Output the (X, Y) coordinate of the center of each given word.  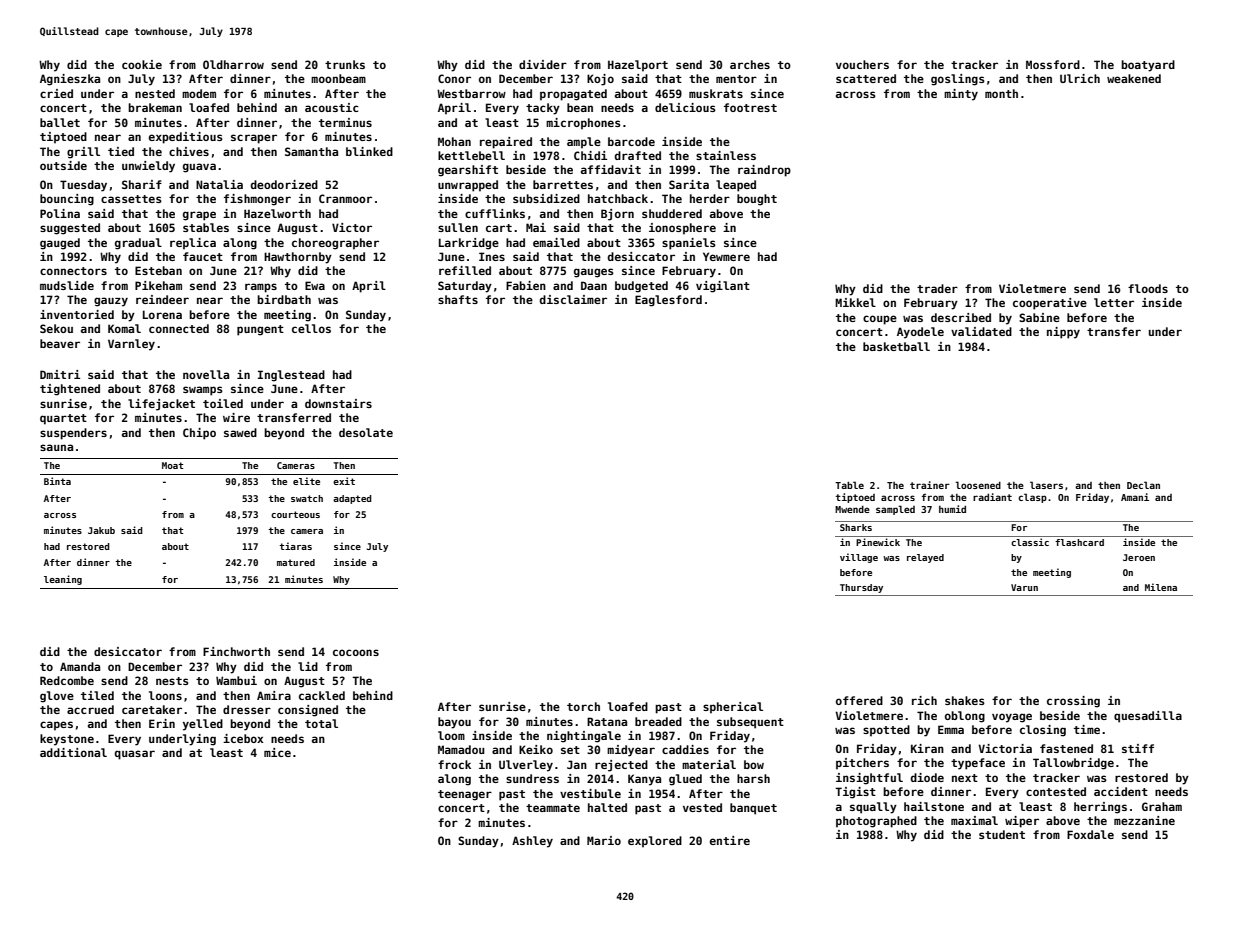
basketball (896, 346)
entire (730, 840)
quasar (135, 755)
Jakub (101, 530)
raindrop (764, 171)
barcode (631, 141)
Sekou (56, 328)
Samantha (311, 151)
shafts (458, 299)
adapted (352, 499)
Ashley (532, 842)
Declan (1143, 485)
